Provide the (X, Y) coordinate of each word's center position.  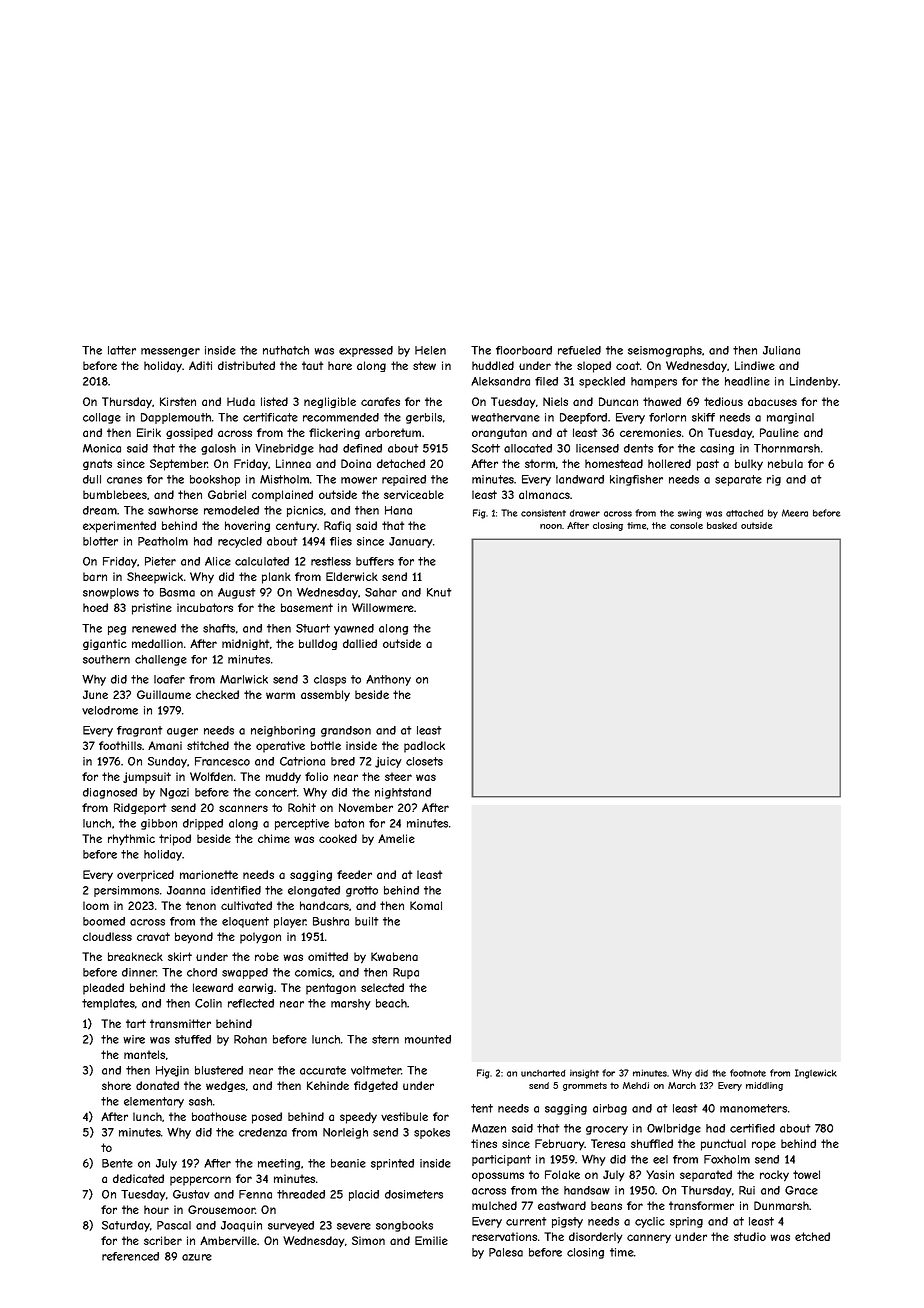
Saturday (126, 1226)
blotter (100, 541)
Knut (439, 592)
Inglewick (816, 1074)
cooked (338, 838)
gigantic (105, 644)
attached (745, 513)
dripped (203, 824)
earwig (255, 988)
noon (551, 526)
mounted (428, 1039)
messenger (170, 352)
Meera (795, 513)
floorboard (524, 350)
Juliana (781, 350)
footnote (748, 1073)
